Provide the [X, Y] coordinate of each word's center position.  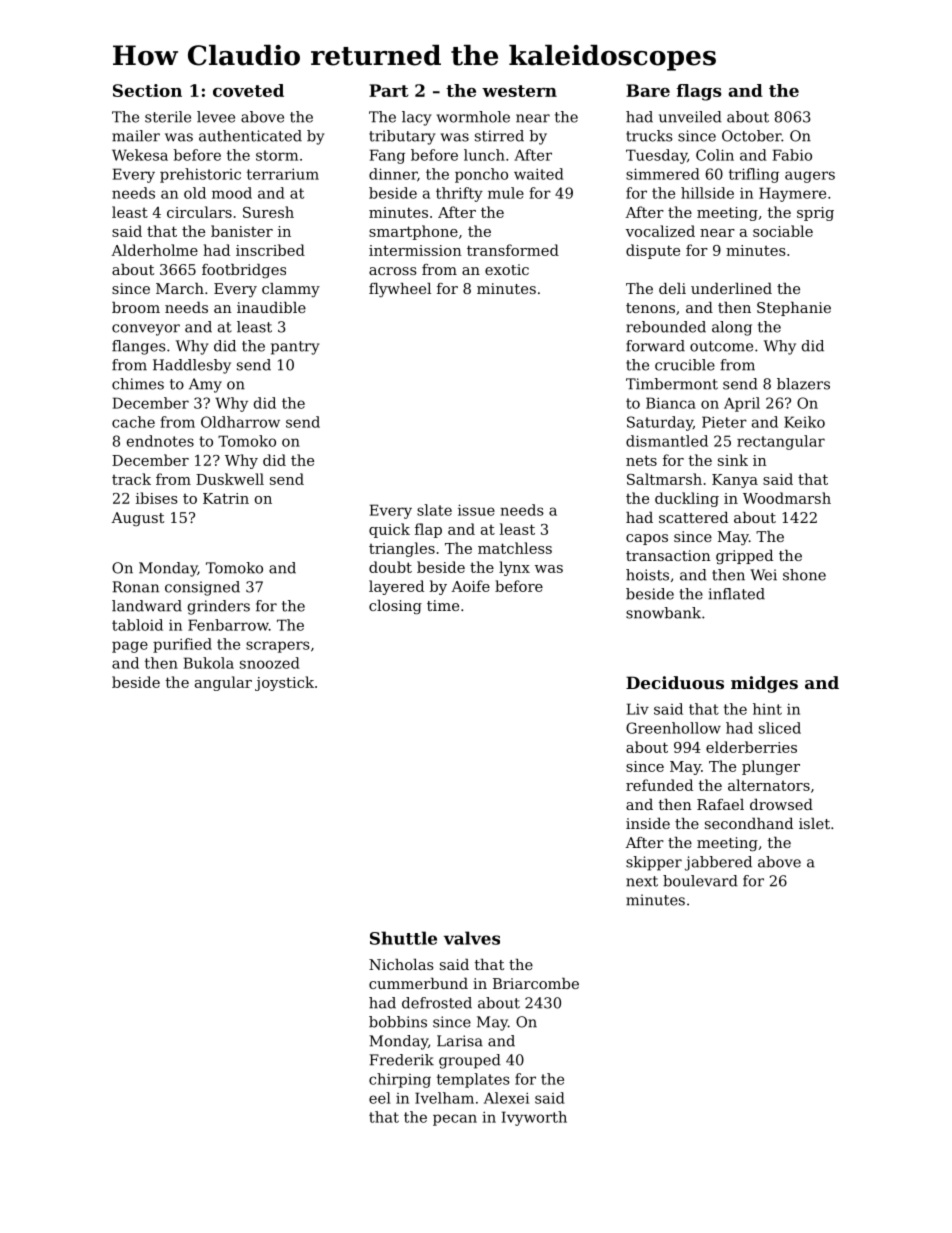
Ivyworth [534, 1118]
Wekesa [140, 155]
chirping [400, 1080]
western [519, 91]
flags [699, 92]
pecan [455, 1120]
